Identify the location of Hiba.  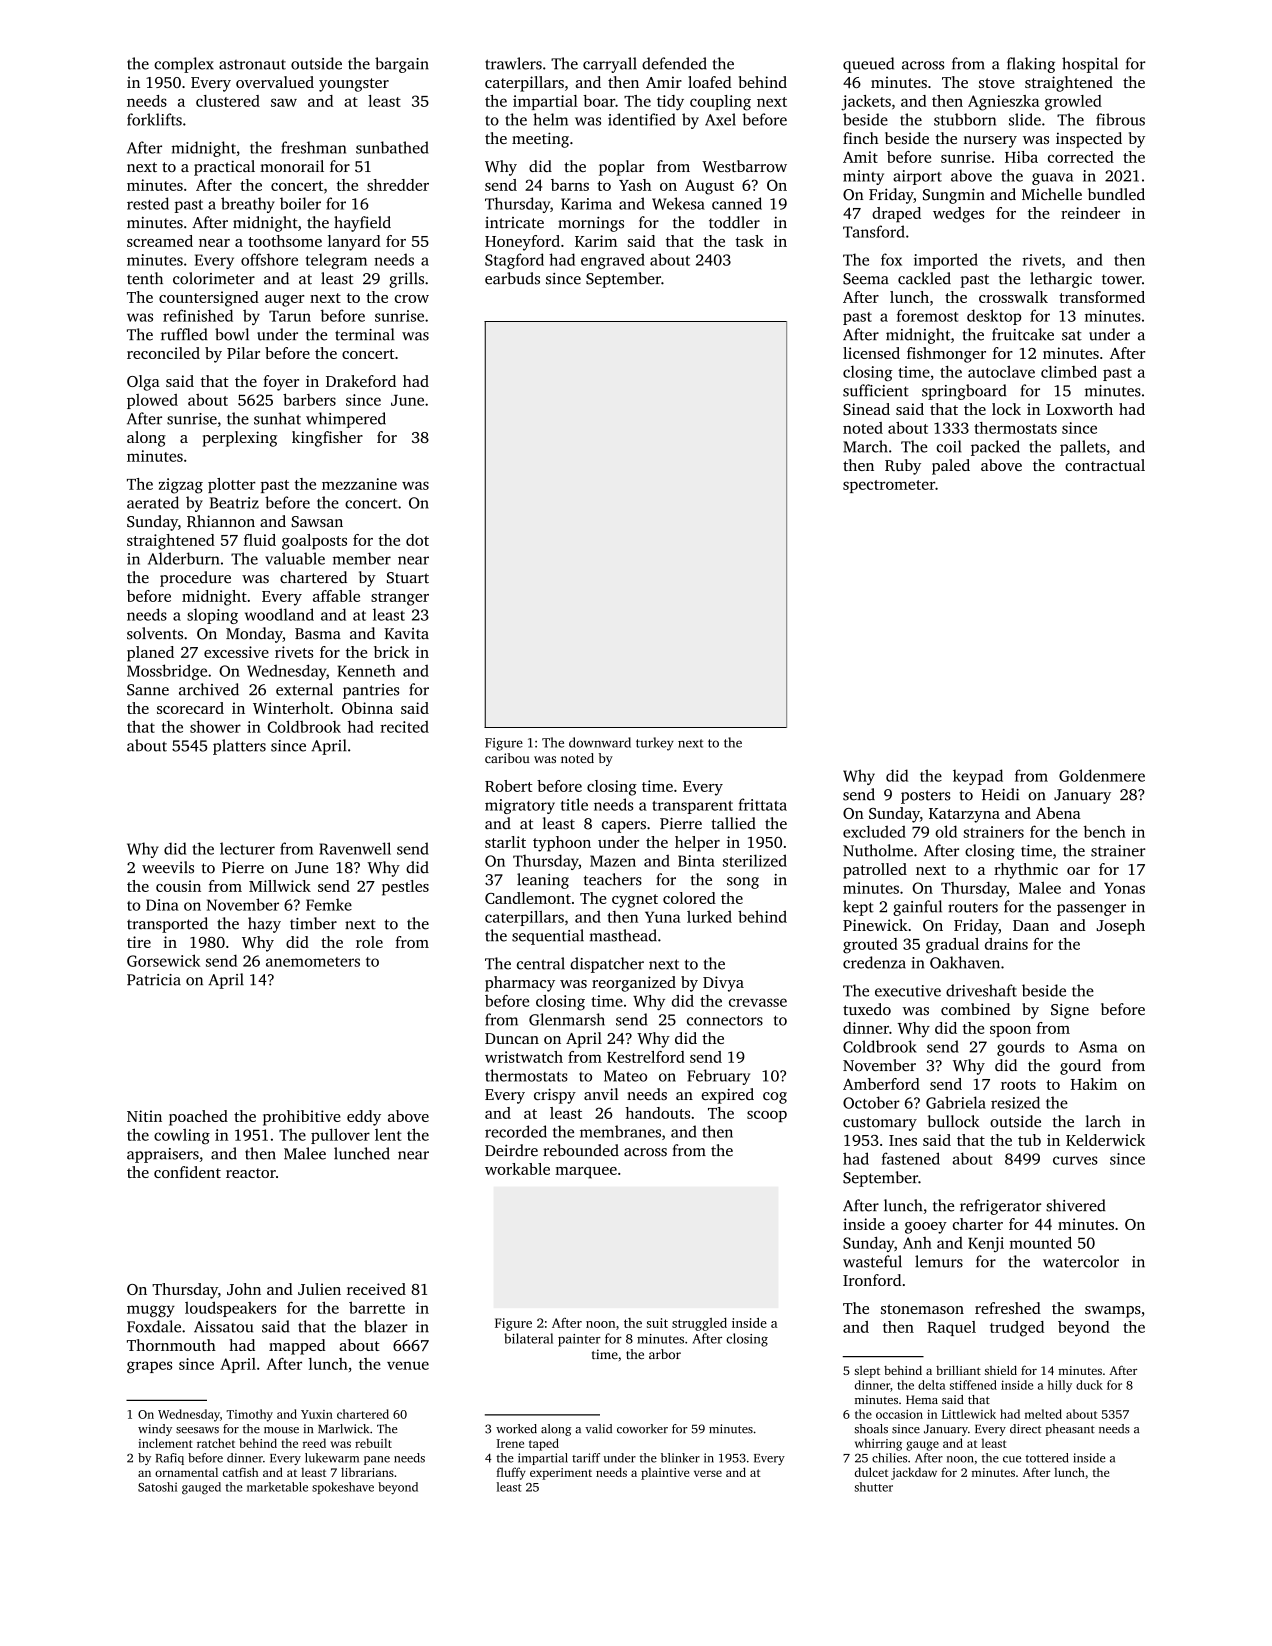
(1021, 157).
